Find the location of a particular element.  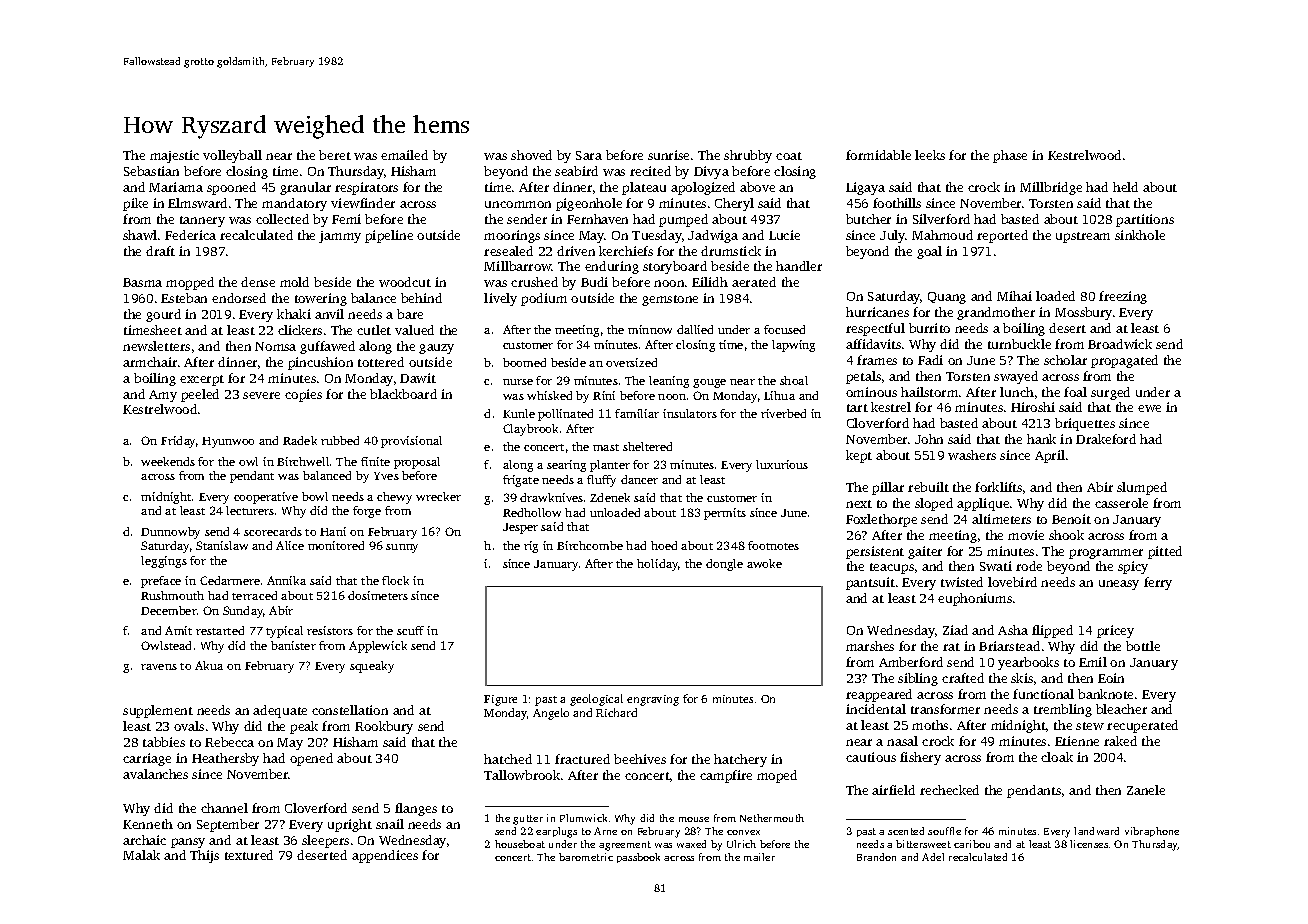

appendices is located at coordinates (385, 856).
